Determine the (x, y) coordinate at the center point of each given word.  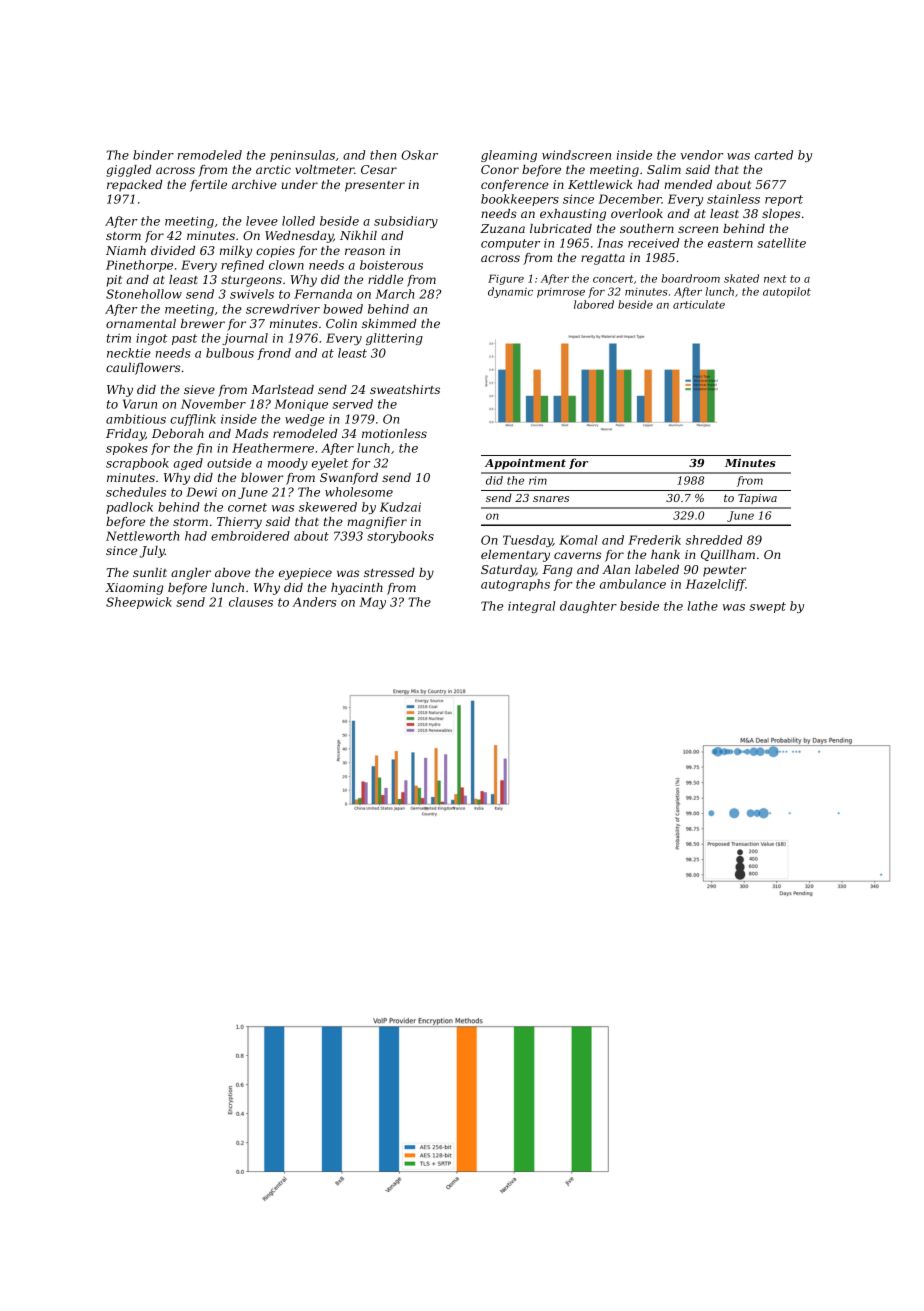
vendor (702, 155)
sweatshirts (405, 389)
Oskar (419, 155)
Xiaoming (134, 589)
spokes (127, 449)
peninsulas (302, 156)
